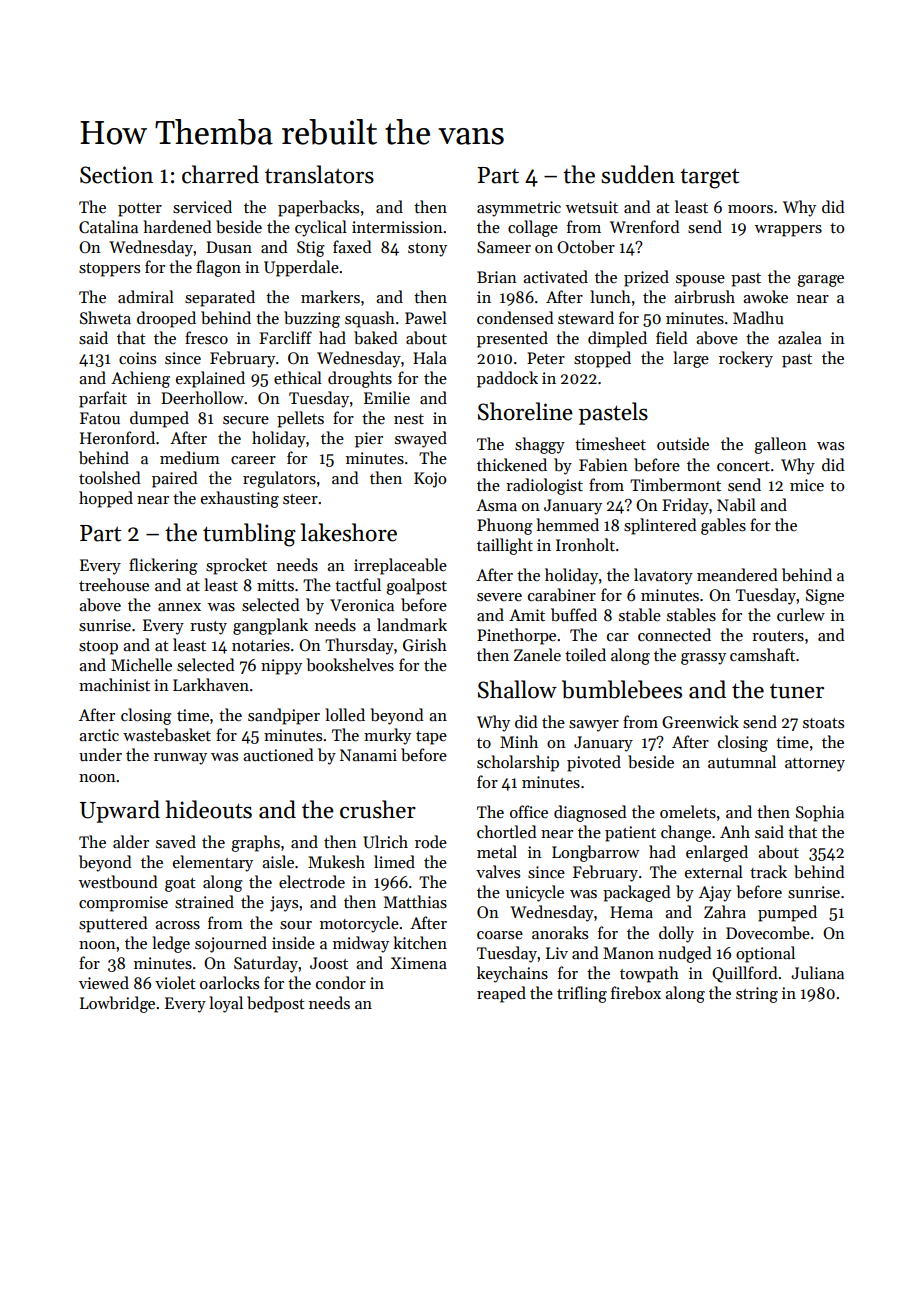 The height and width of the page is (1308, 924). What do you see at coordinates (778, 636) in the page?
I see `routers` at bounding box center [778, 636].
